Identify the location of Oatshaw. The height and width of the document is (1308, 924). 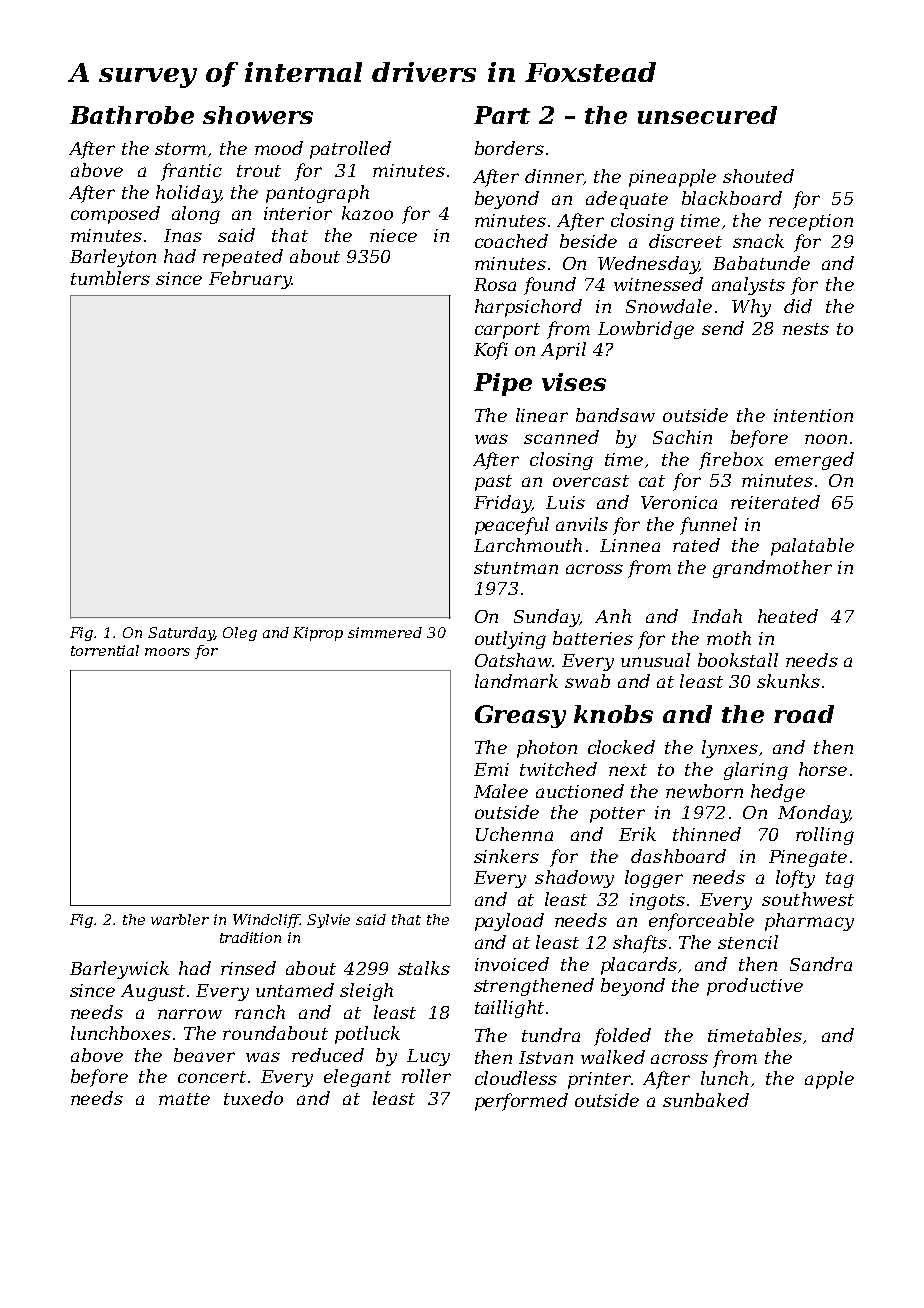
(513, 660).
